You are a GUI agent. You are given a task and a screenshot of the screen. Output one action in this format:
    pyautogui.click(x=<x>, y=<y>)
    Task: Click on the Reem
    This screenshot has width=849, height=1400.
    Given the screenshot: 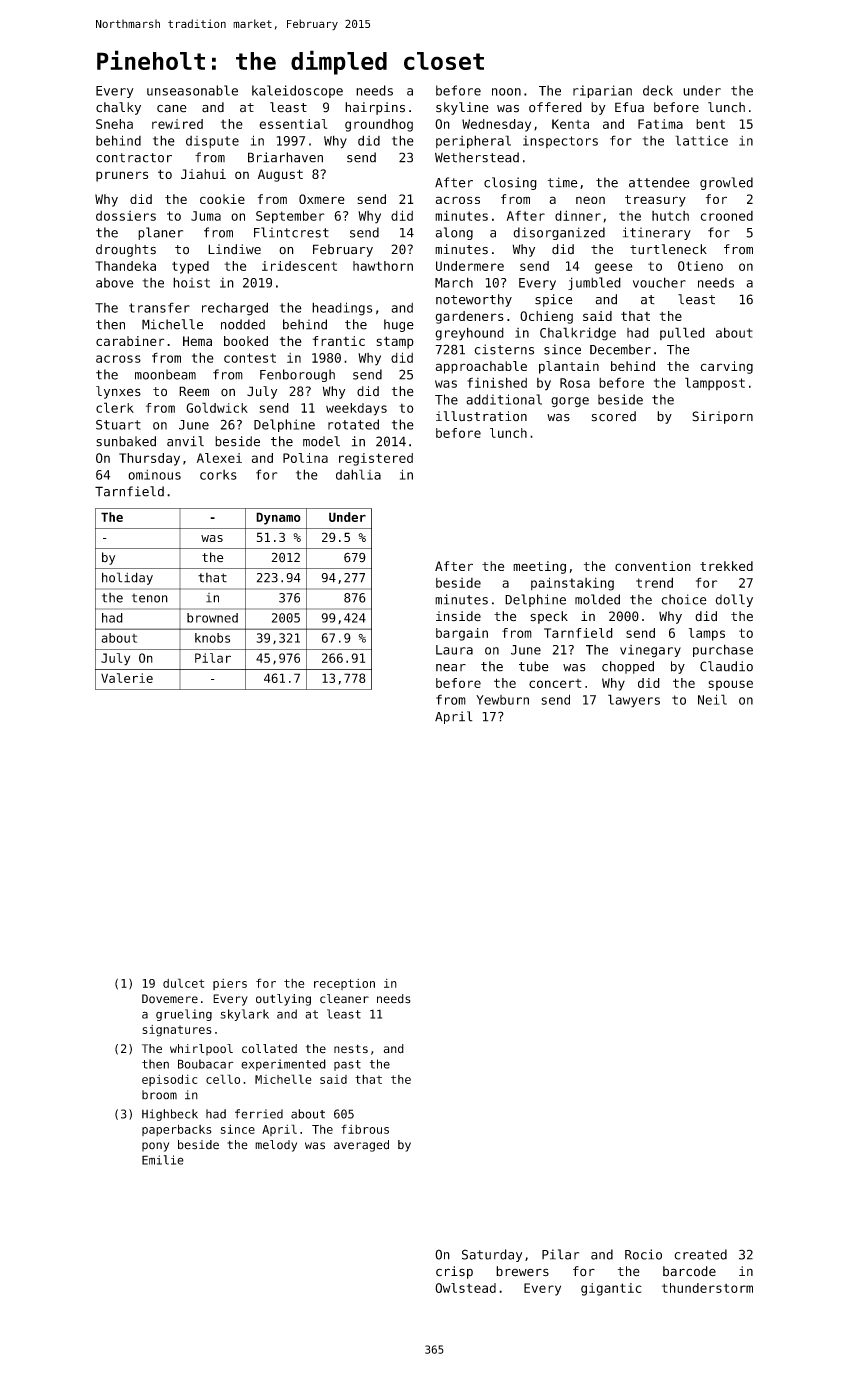 What is the action you would take?
    pyautogui.click(x=194, y=391)
